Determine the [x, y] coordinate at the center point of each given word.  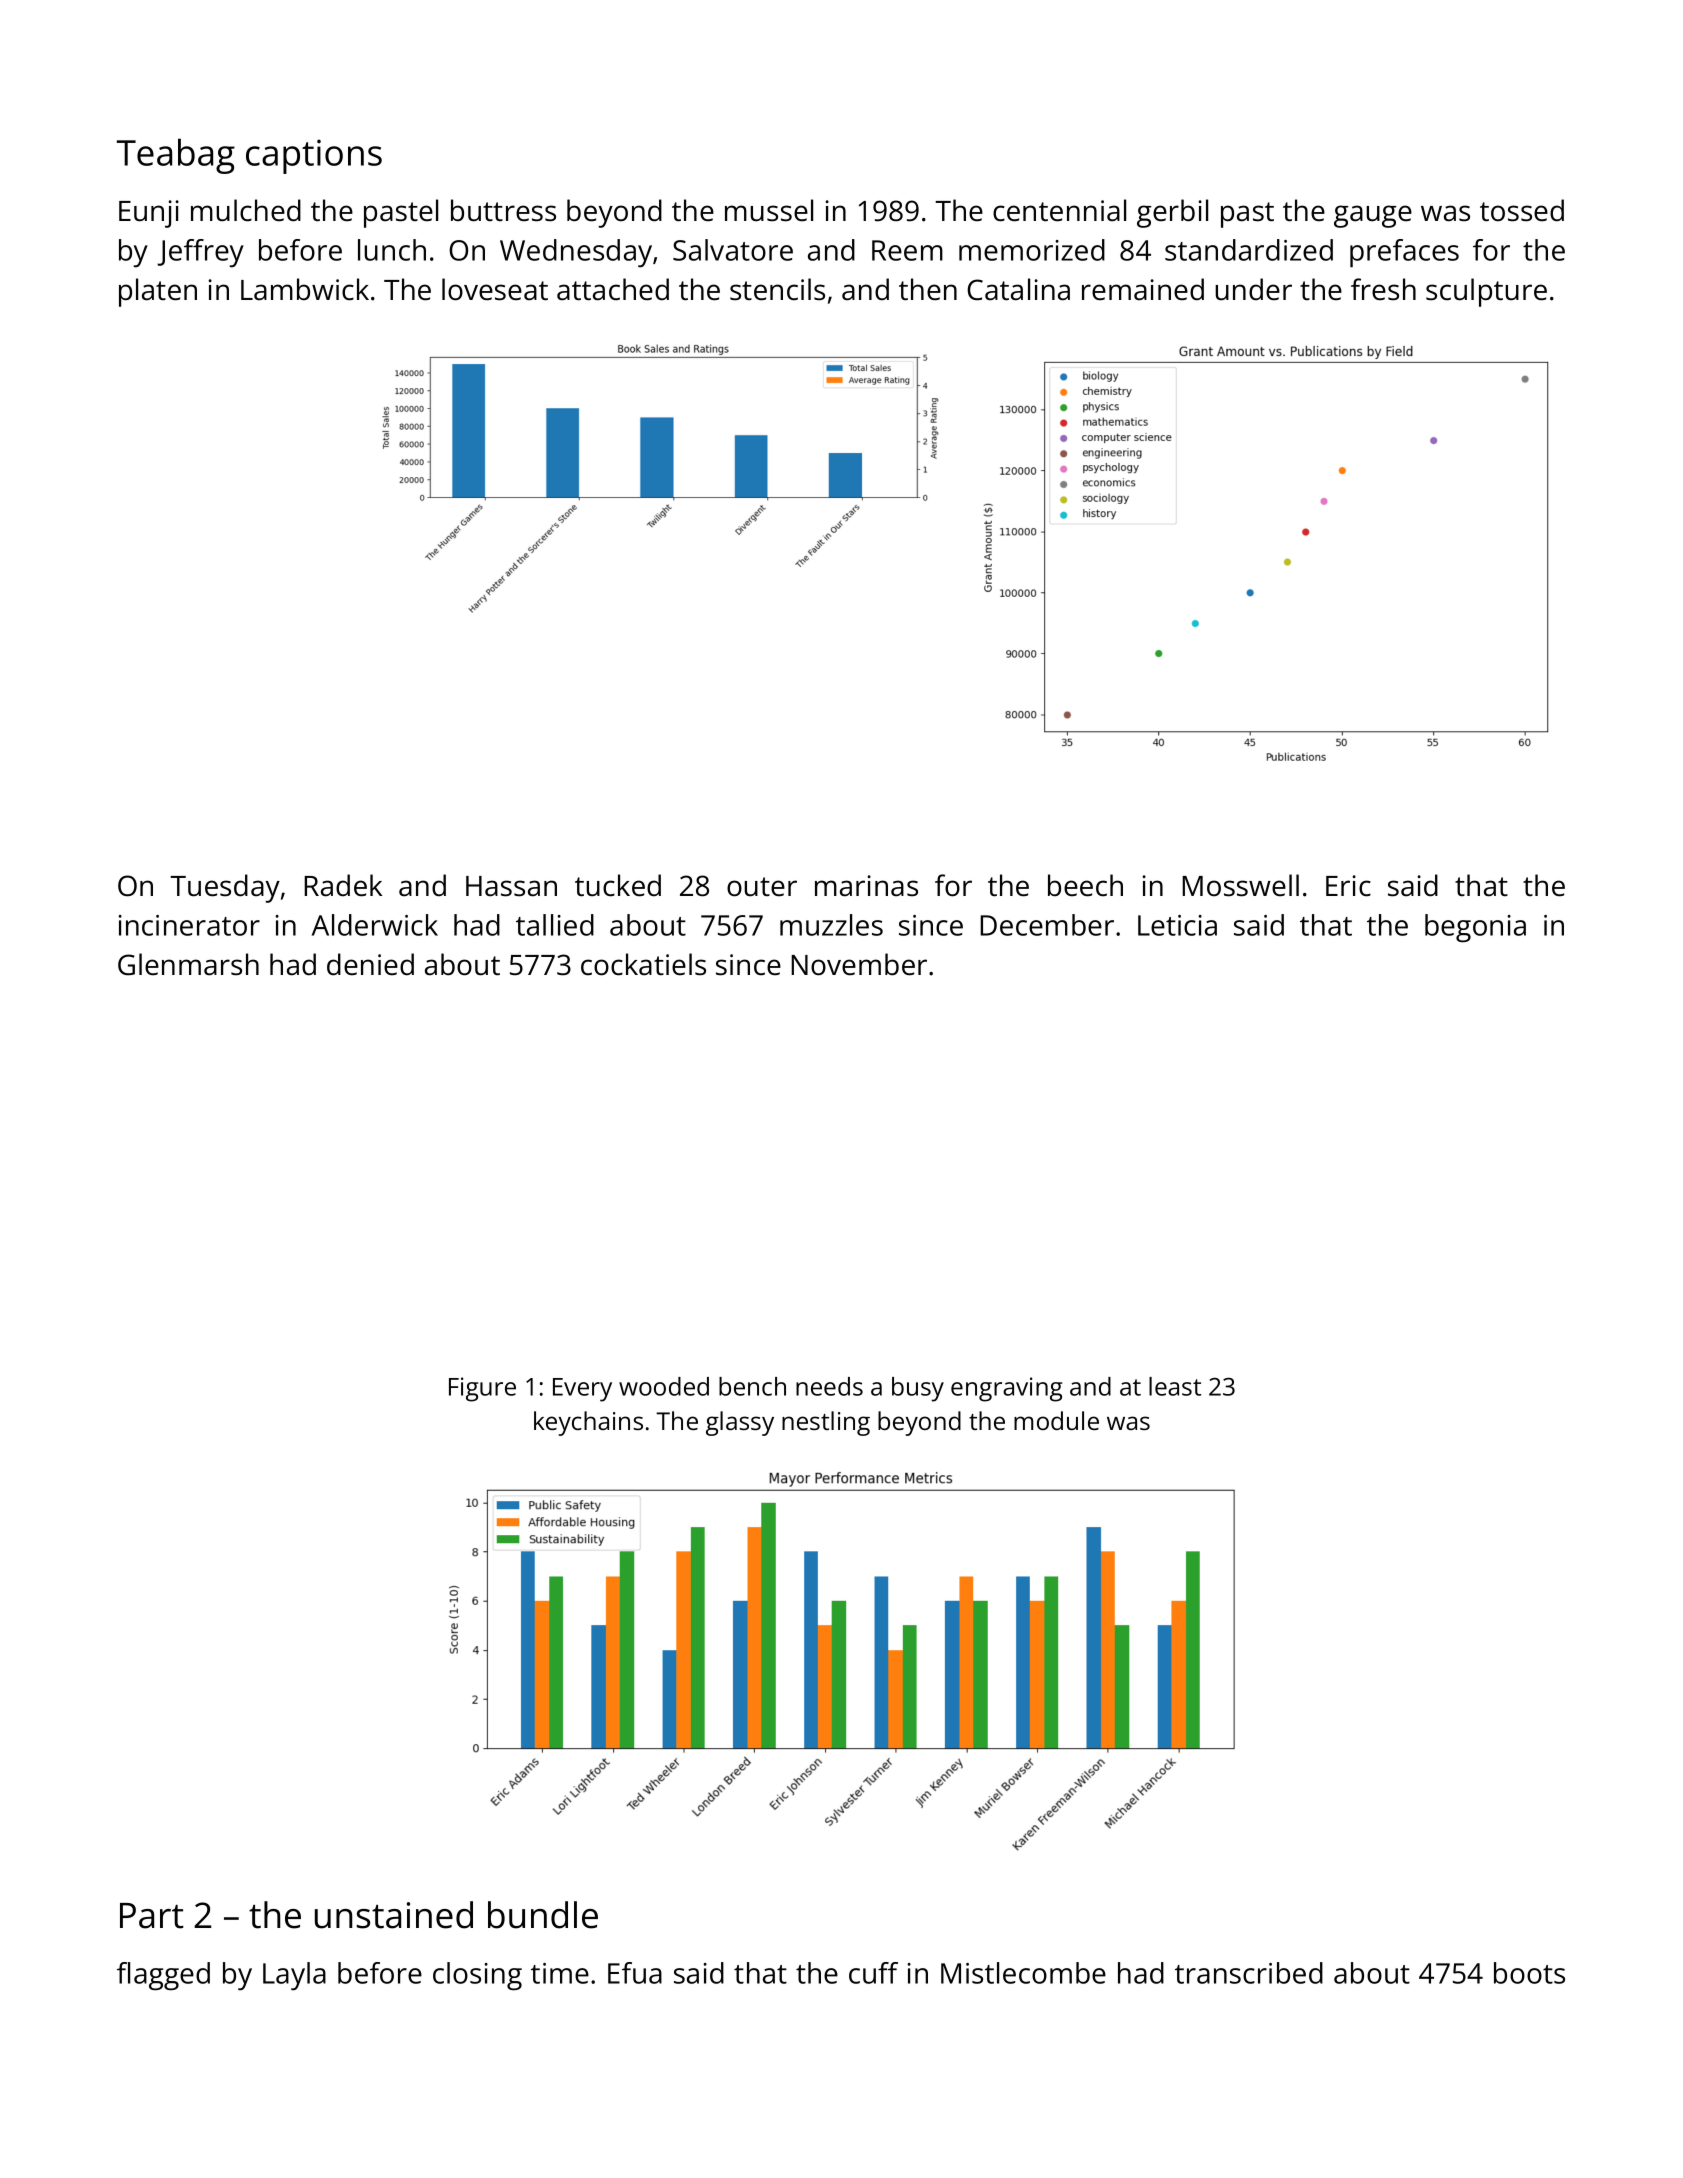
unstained [394, 1915]
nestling [826, 1423]
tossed [1522, 210]
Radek [343, 885]
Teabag [176, 156]
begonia [1475, 928]
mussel [769, 210]
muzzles [831, 925]
